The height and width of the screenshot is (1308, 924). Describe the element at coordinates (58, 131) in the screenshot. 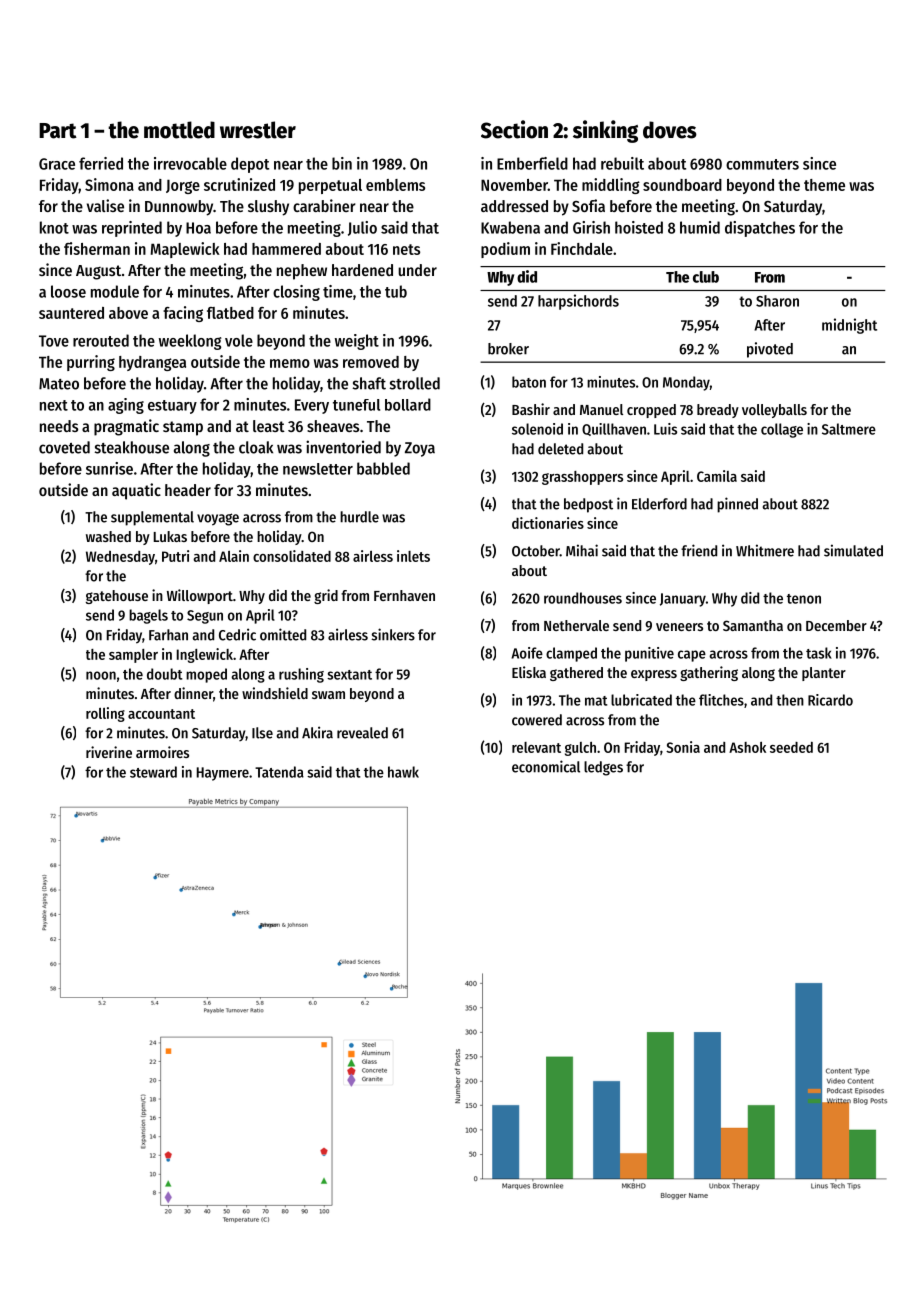

I see `Part` at that location.
